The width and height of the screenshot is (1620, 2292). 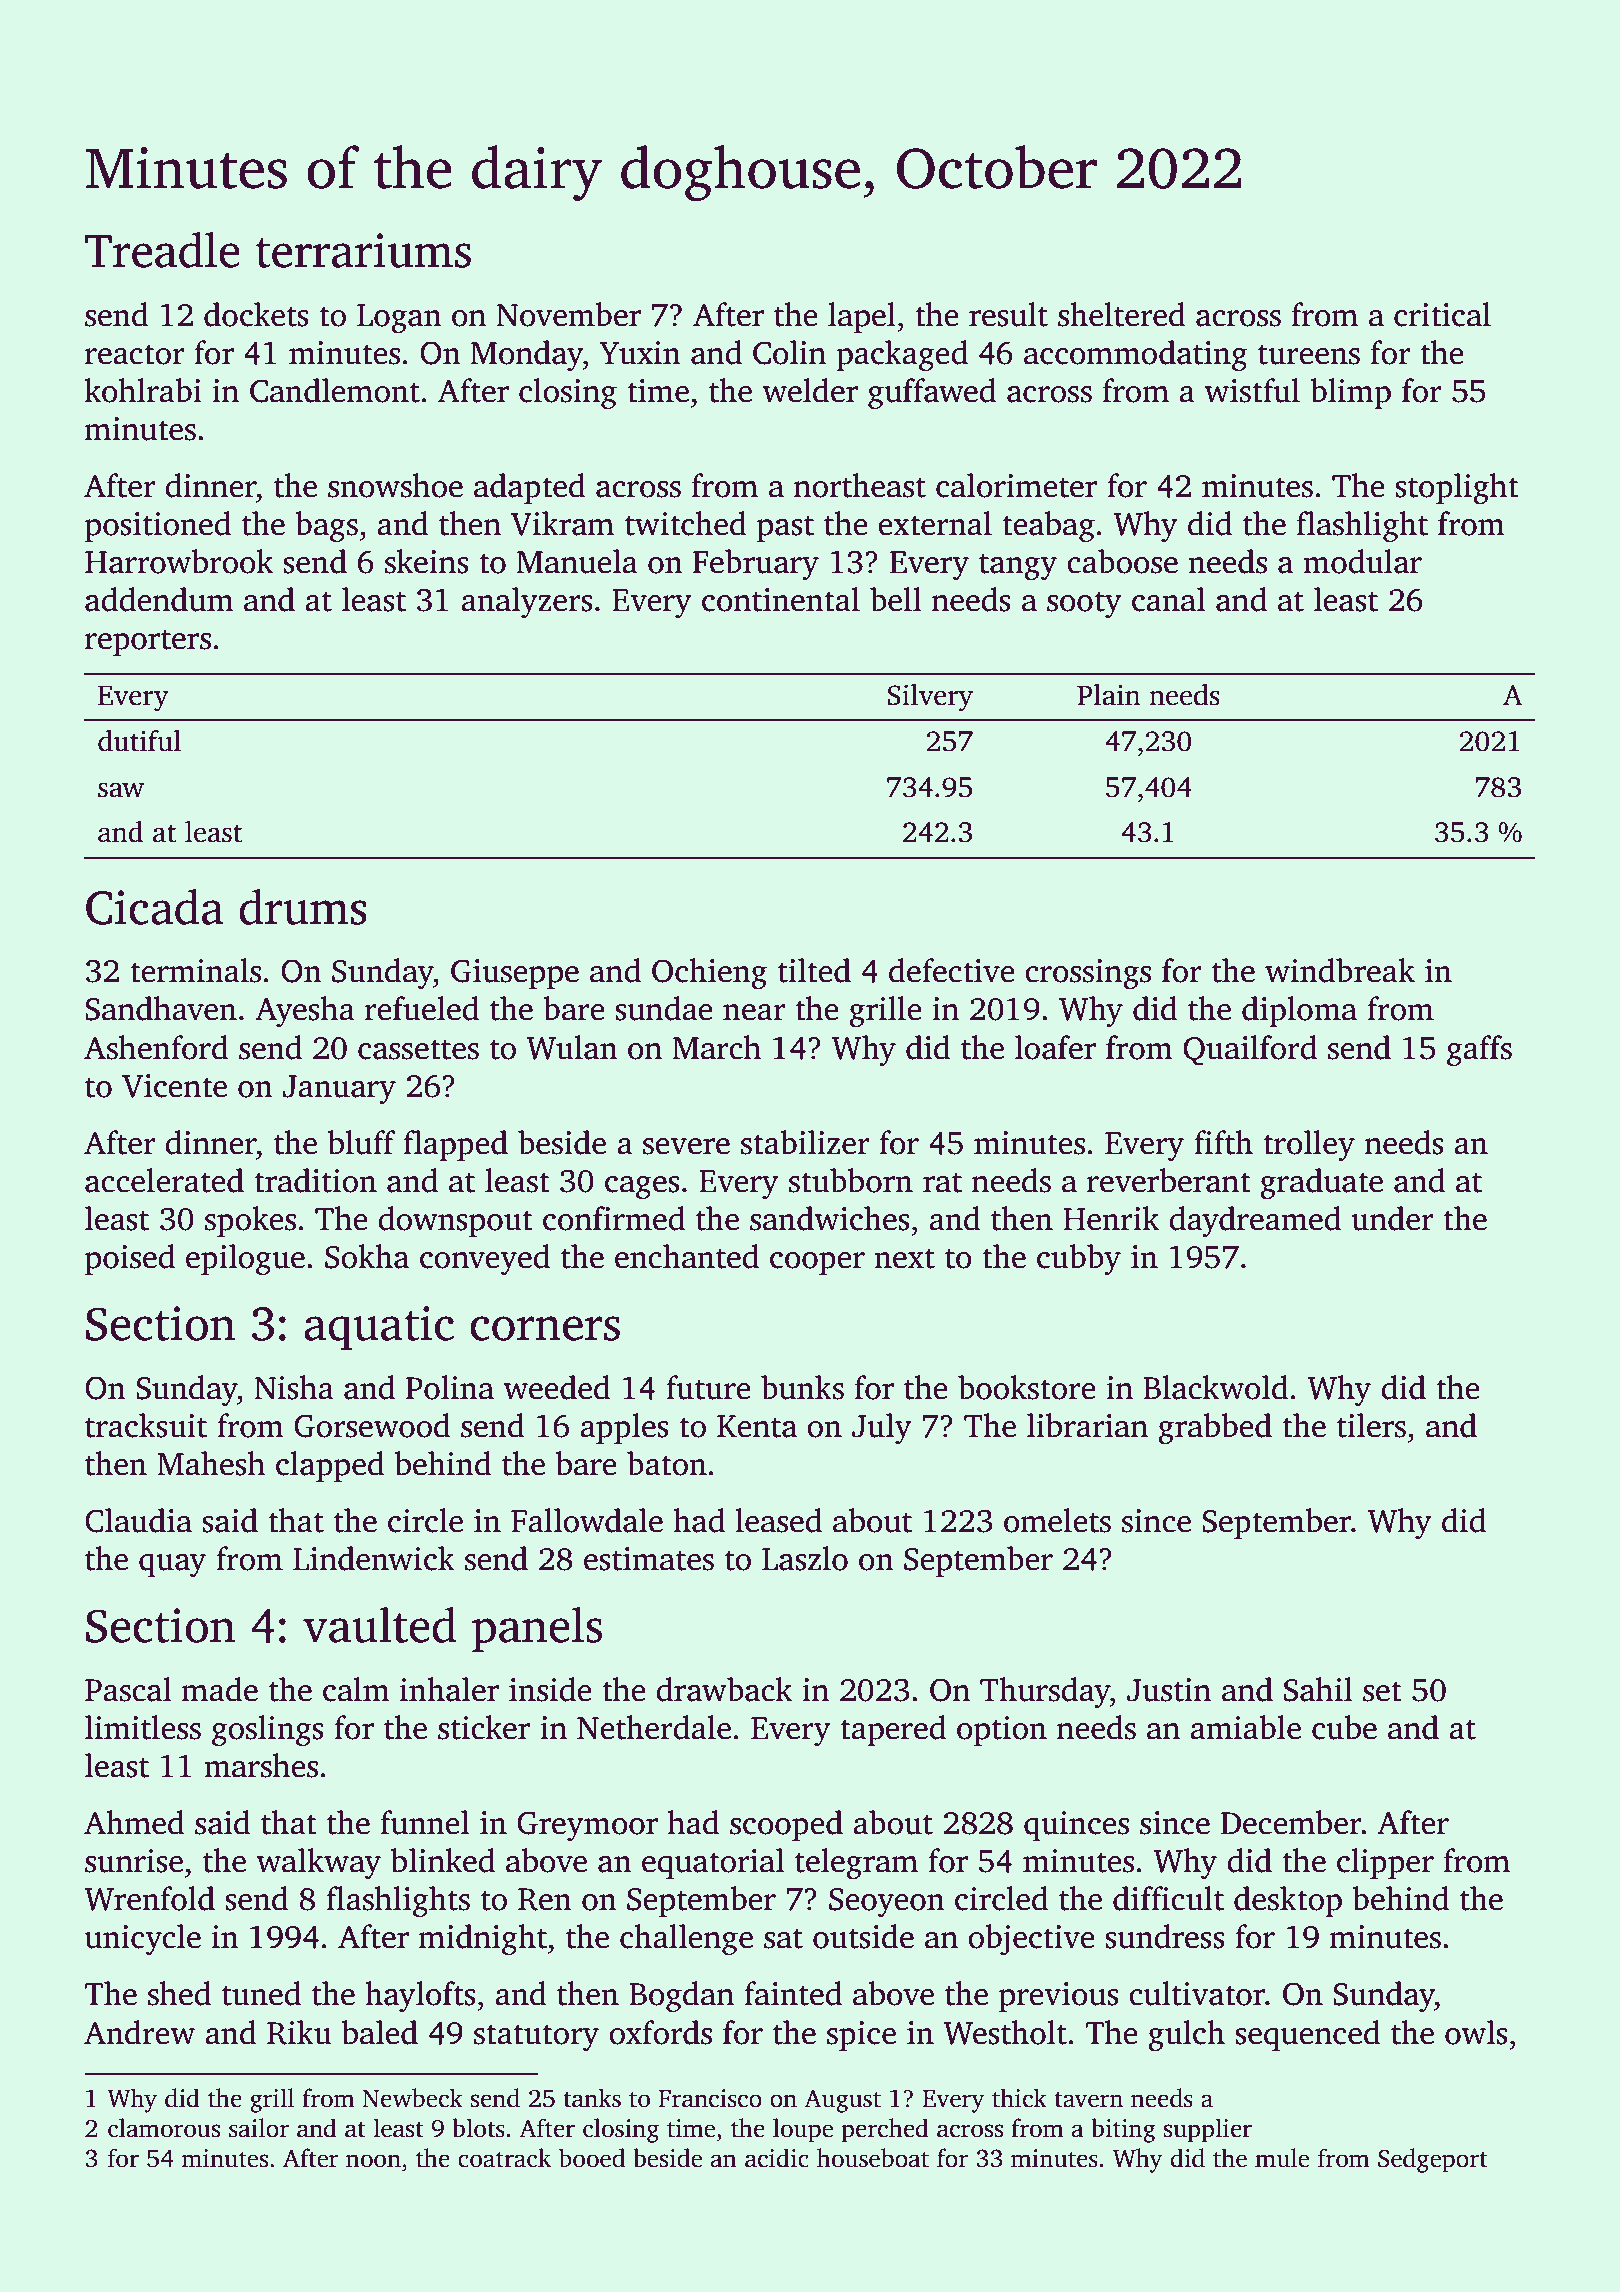 I want to click on gaffs, so click(x=1479, y=1051).
